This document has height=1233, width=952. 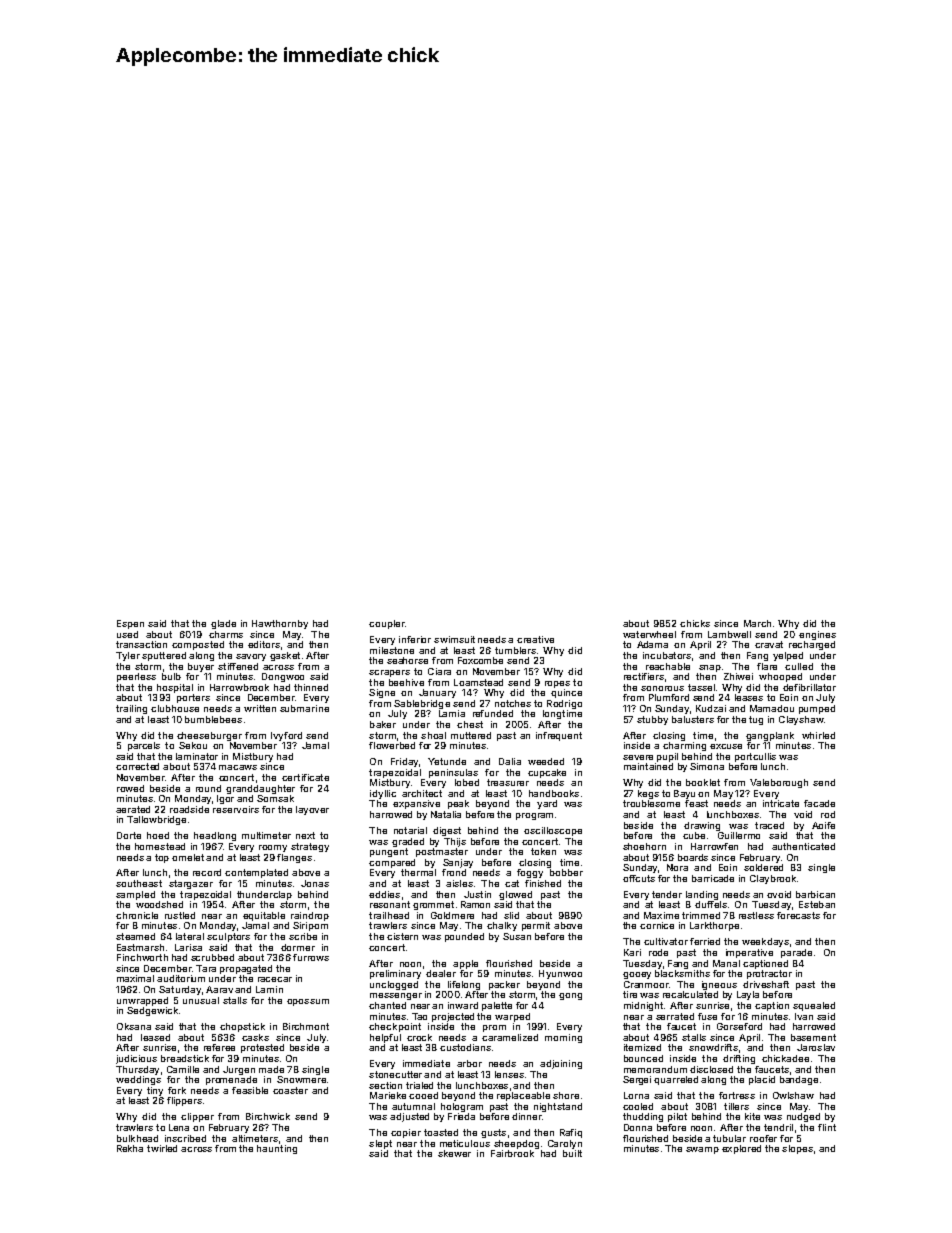 I want to click on waterwheel, so click(x=649, y=634).
